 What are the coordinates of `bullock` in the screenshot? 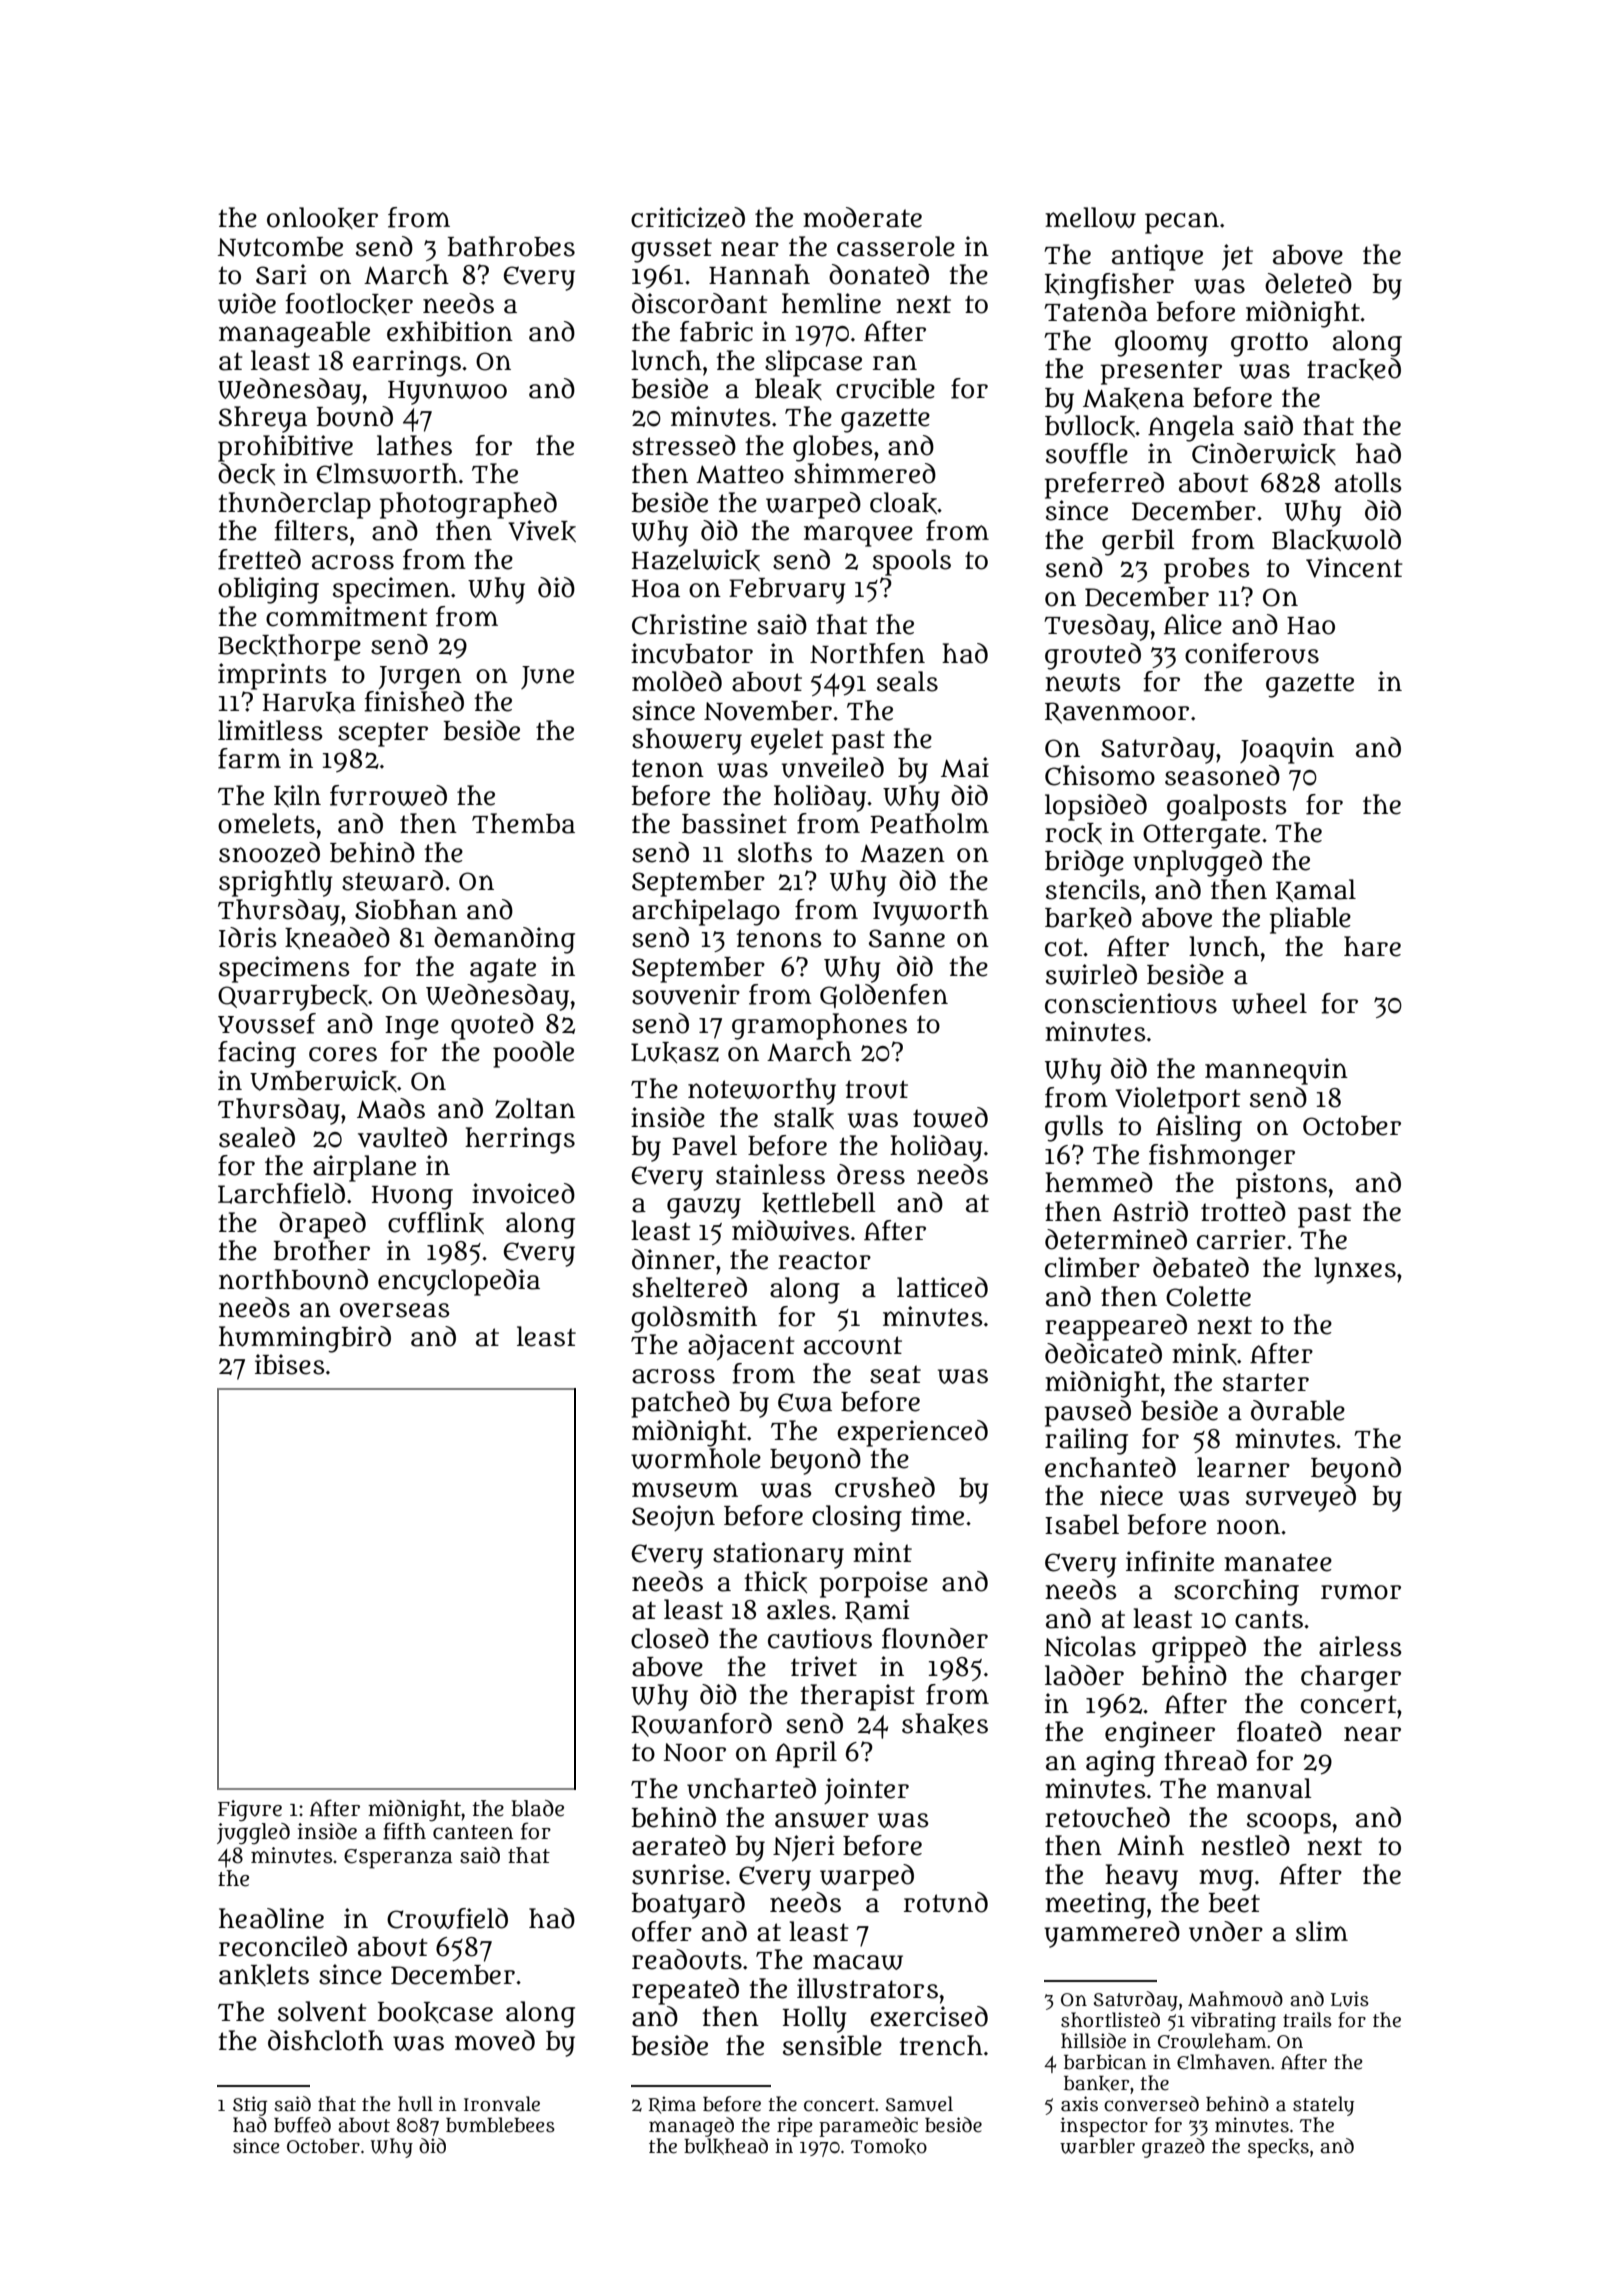 It's located at (1090, 426).
